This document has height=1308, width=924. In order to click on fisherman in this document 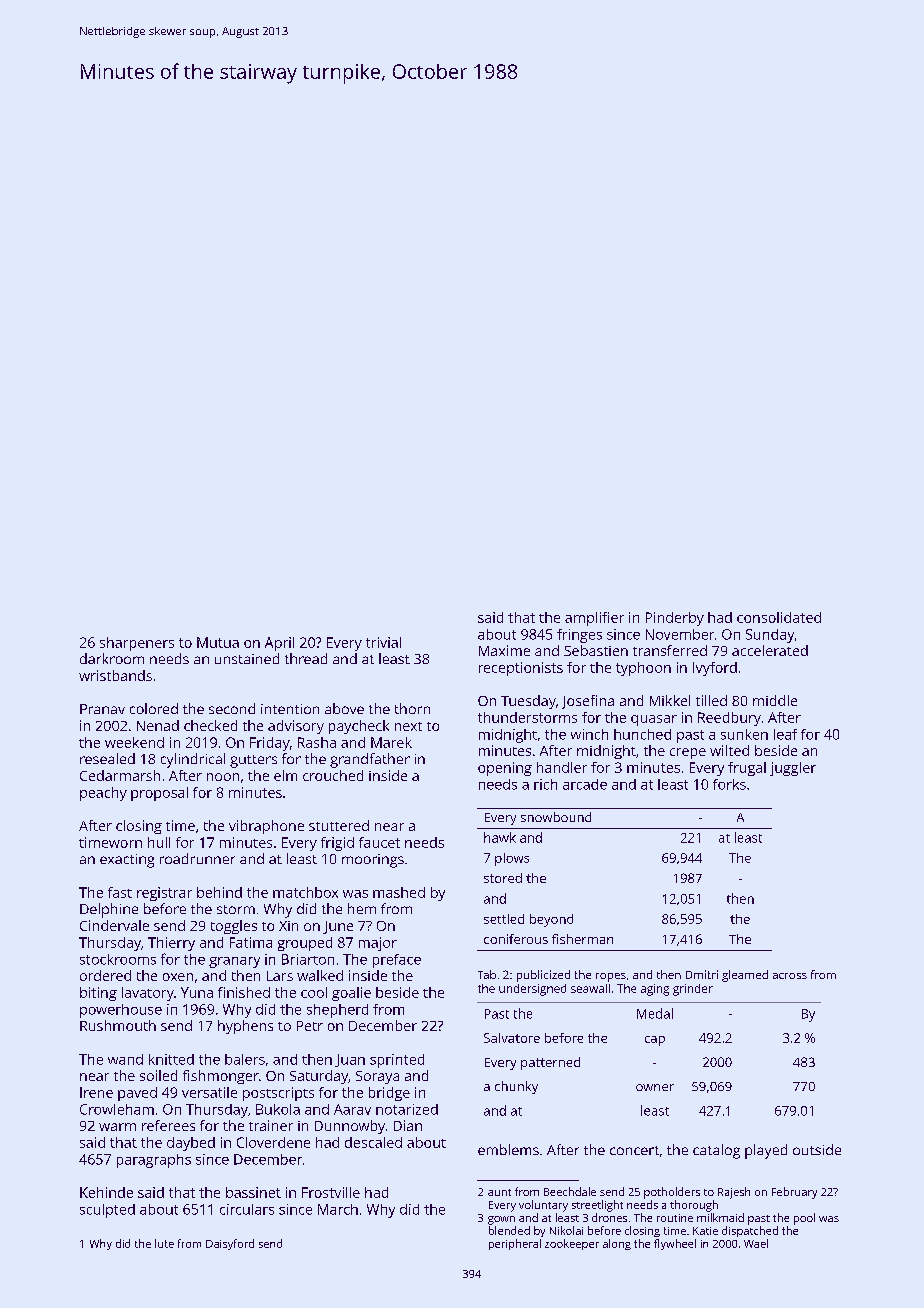, I will do `click(582, 939)`.
